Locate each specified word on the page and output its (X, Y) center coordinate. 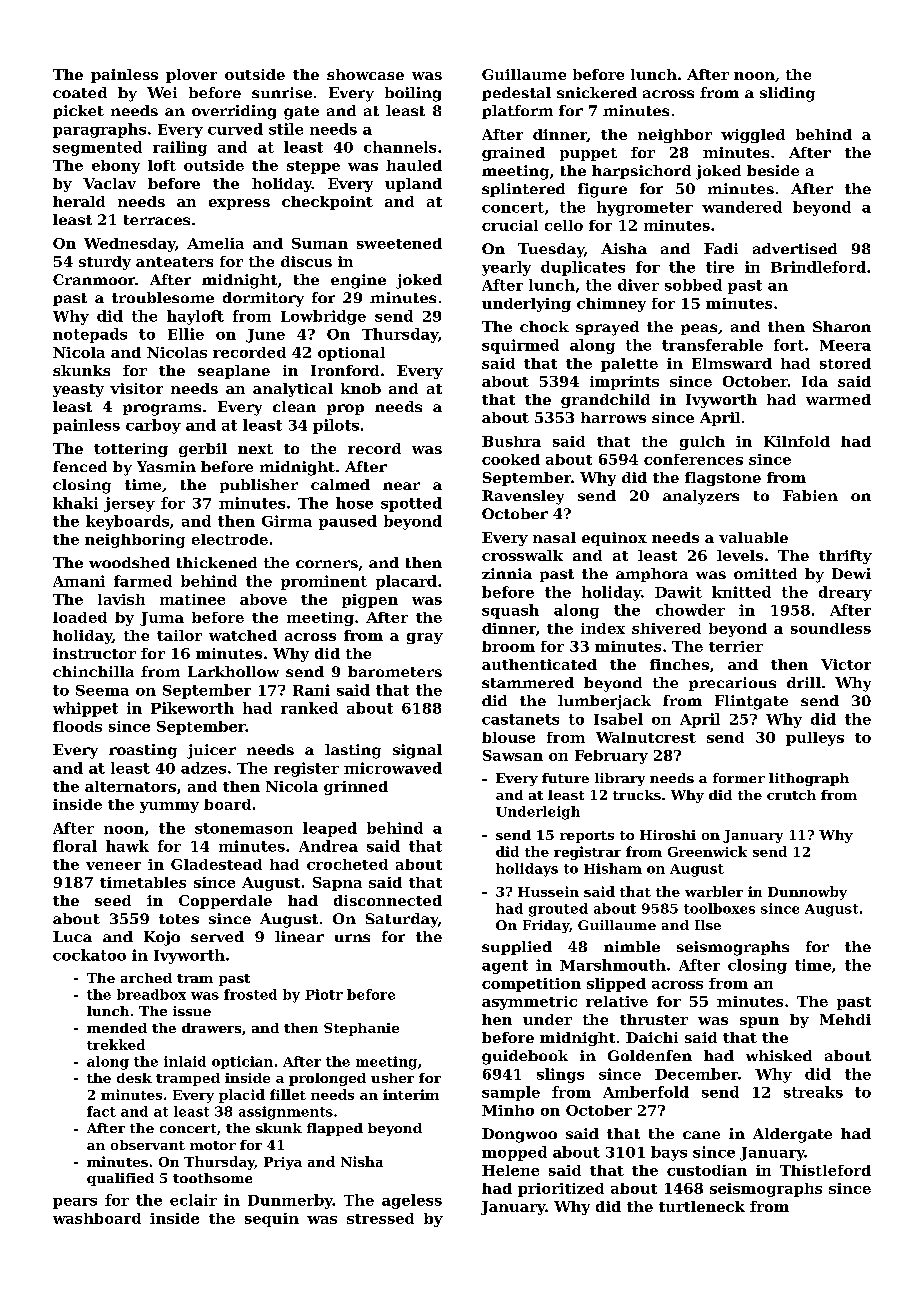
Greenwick (707, 851)
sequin (272, 1220)
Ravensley (523, 497)
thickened (217, 562)
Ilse (708, 925)
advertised (795, 248)
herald (79, 201)
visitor (136, 388)
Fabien (810, 495)
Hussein (548, 891)
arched (146, 978)
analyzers (701, 497)
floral (75, 846)
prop (345, 409)
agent (505, 967)
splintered (523, 190)
